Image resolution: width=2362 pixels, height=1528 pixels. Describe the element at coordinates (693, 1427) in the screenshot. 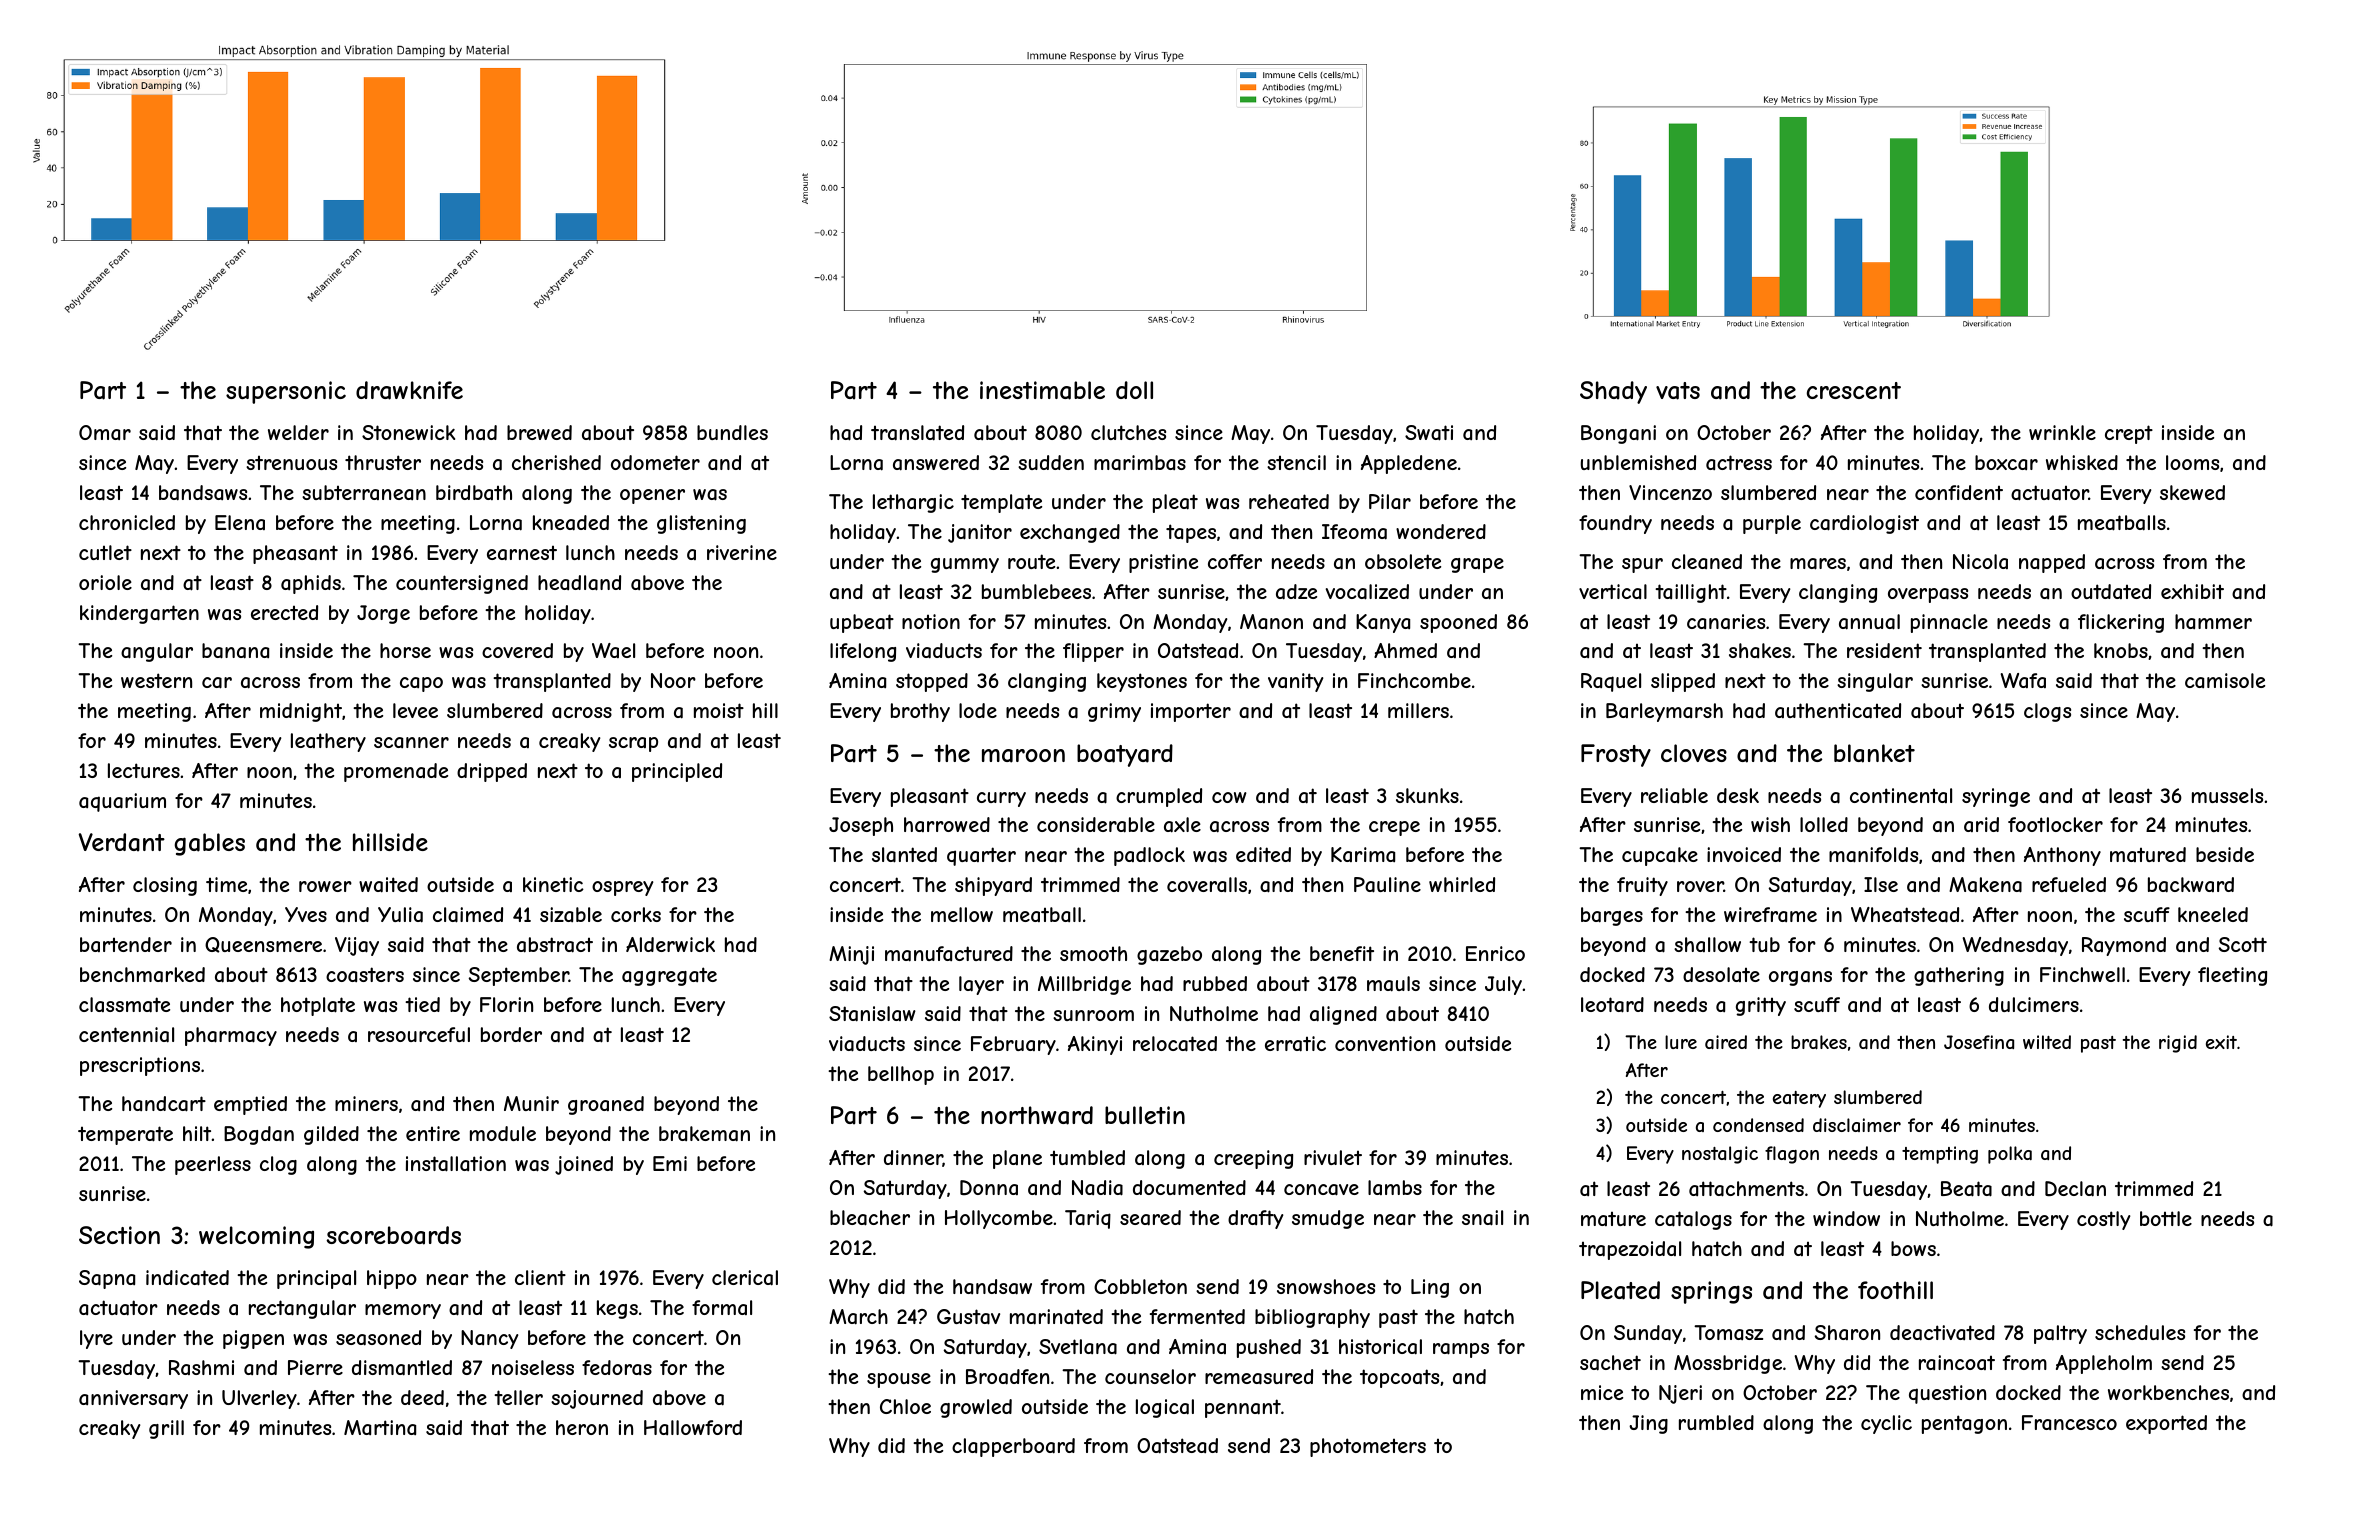

I see `Hallowford` at that location.
